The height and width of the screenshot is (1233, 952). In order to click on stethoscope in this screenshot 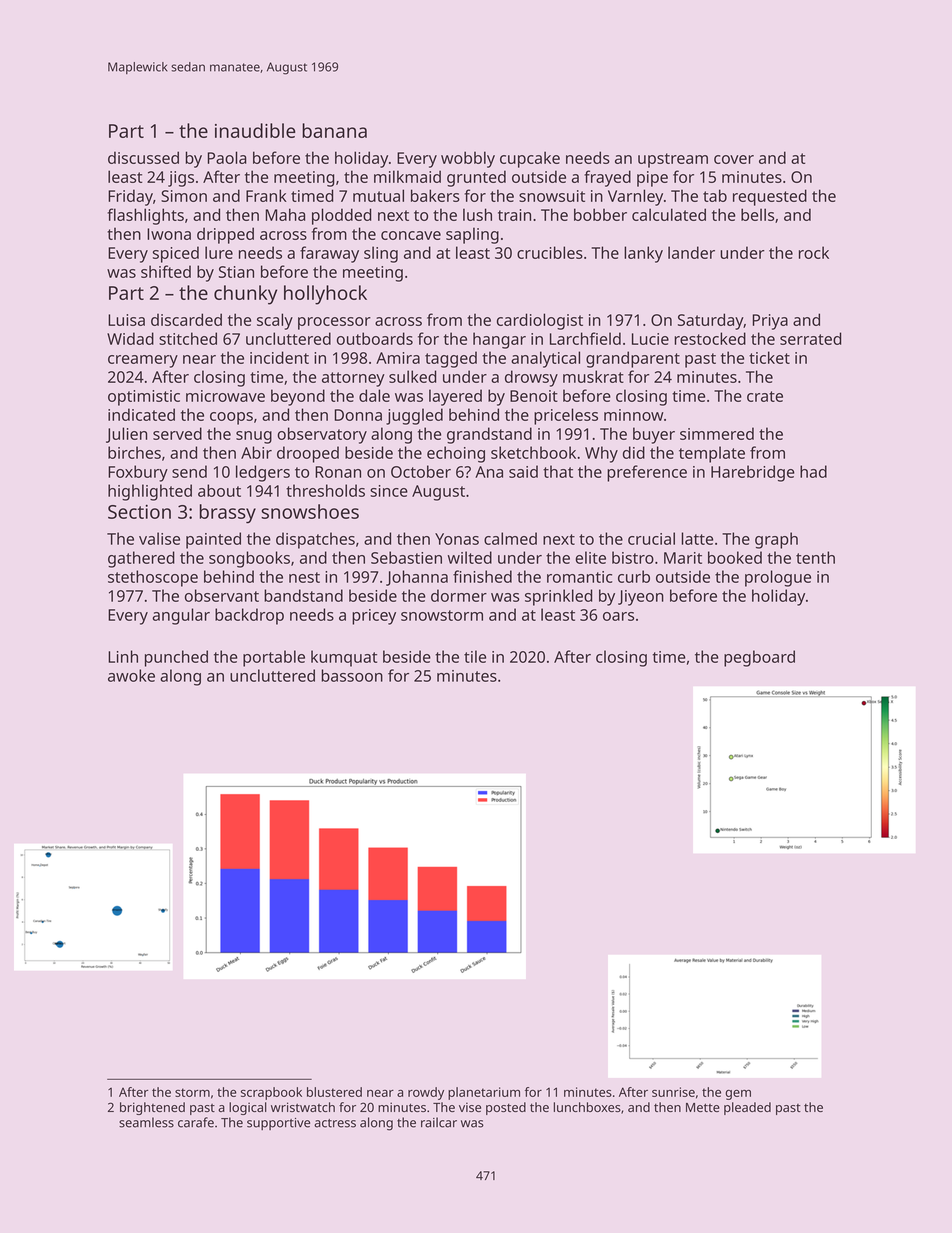, I will do `click(153, 578)`.
